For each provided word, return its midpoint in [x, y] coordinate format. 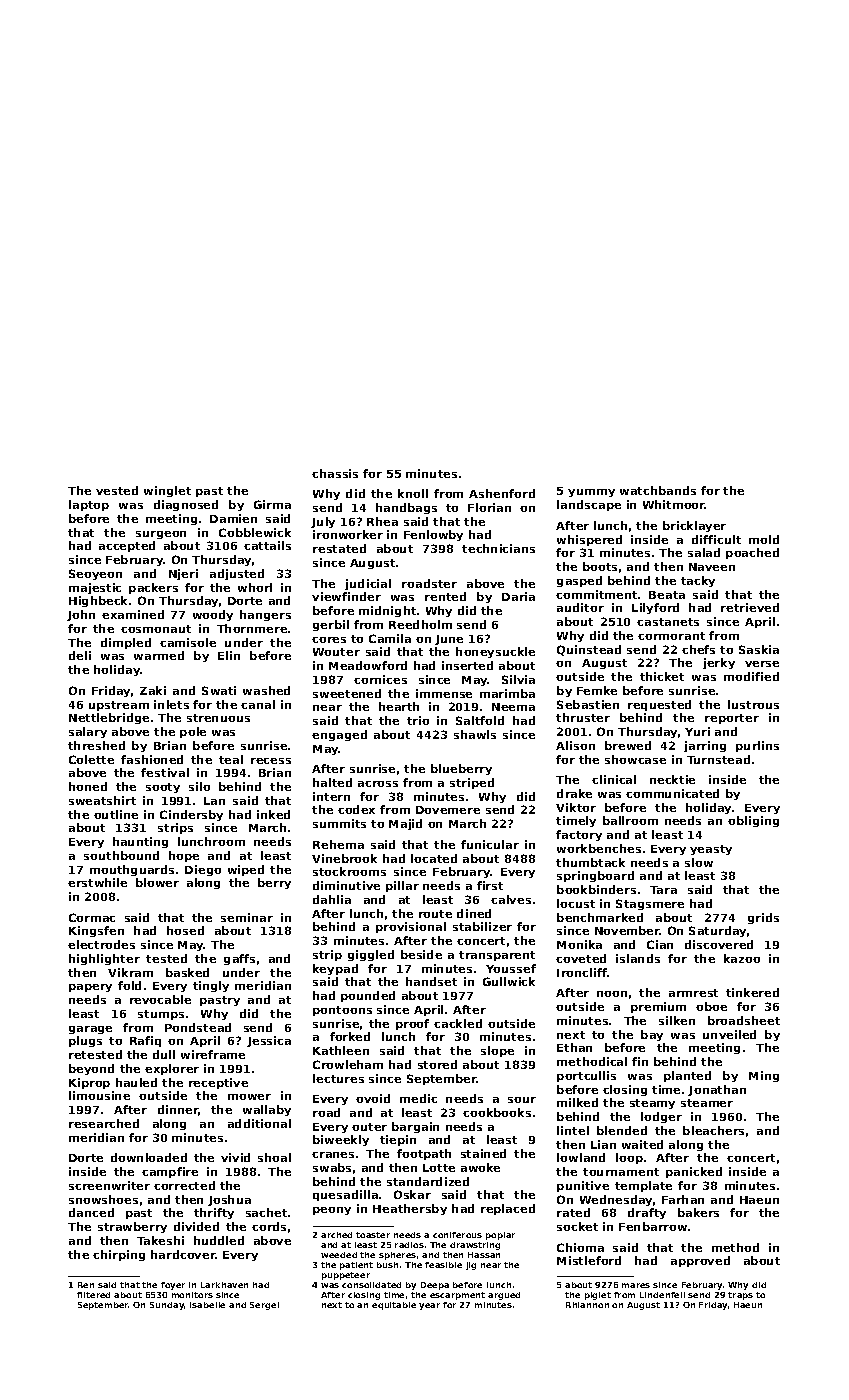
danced [91, 1212]
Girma [272, 504]
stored [437, 1064]
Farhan [683, 1199]
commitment [596, 594]
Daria [518, 596]
